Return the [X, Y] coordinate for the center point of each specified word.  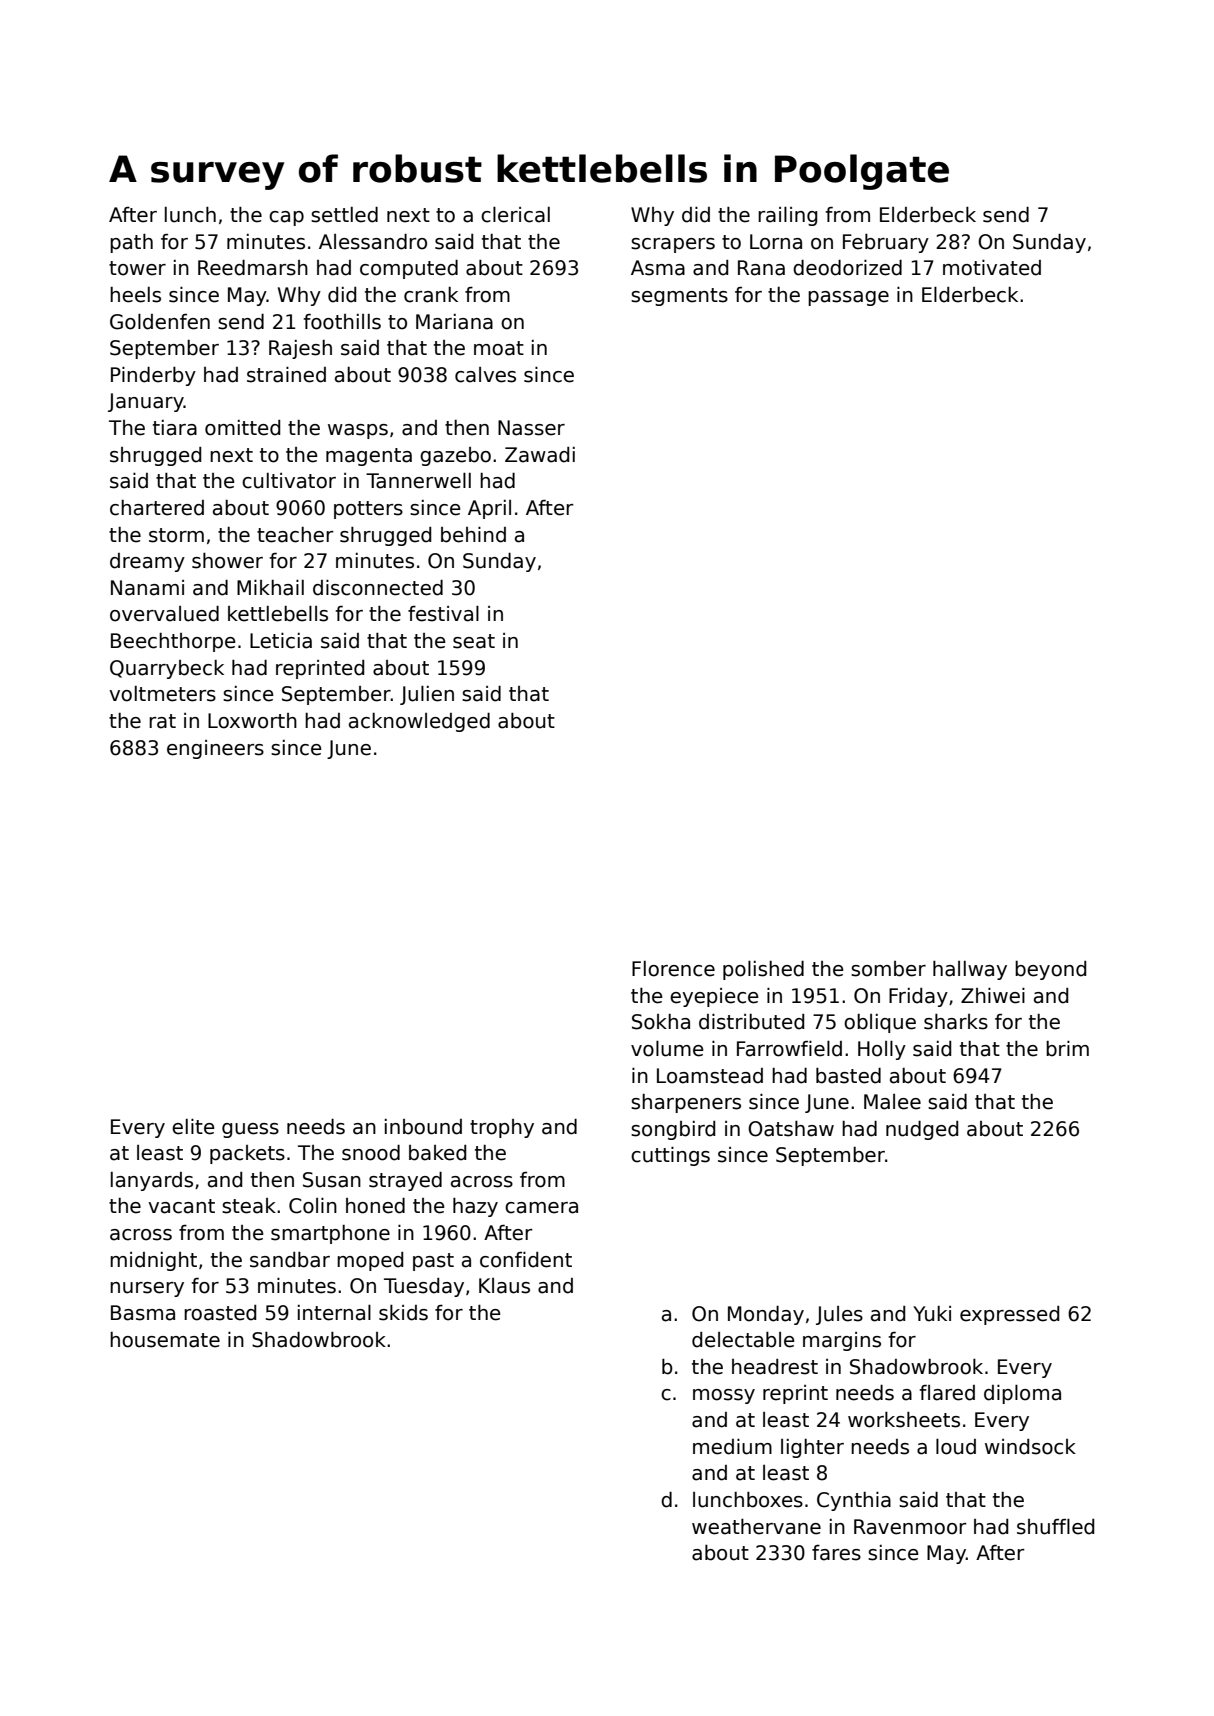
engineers [215, 749]
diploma [1022, 1394]
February [886, 243]
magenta [369, 457]
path [131, 243]
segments [679, 297]
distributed [751, 1022]
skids [403, 1313]
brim [1067, 1049]
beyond [1050, 970]
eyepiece [714, 997]
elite [193, 1127]
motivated [992, 268]
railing [787, 216]
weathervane [756, 1527]
